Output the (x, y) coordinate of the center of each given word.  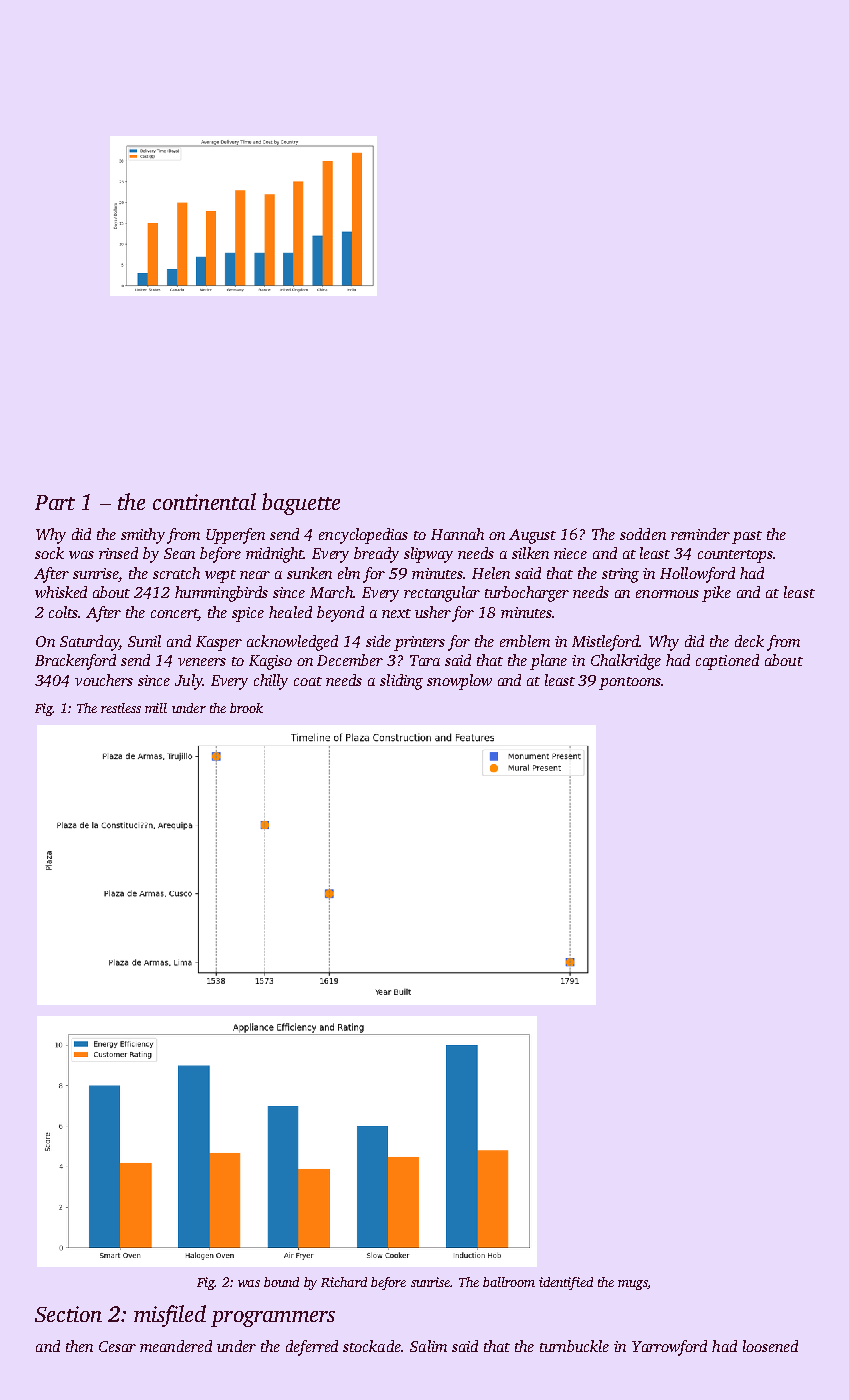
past (747, 537)
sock (49, 553)
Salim (428, 1346)
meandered (176, 1346)
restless (121, 708)
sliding (401, 682)
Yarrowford (669, 1348)
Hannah (457, 534)
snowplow (459, 682)
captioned (727, 662)
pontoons (630, 683)
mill (156, 708)
